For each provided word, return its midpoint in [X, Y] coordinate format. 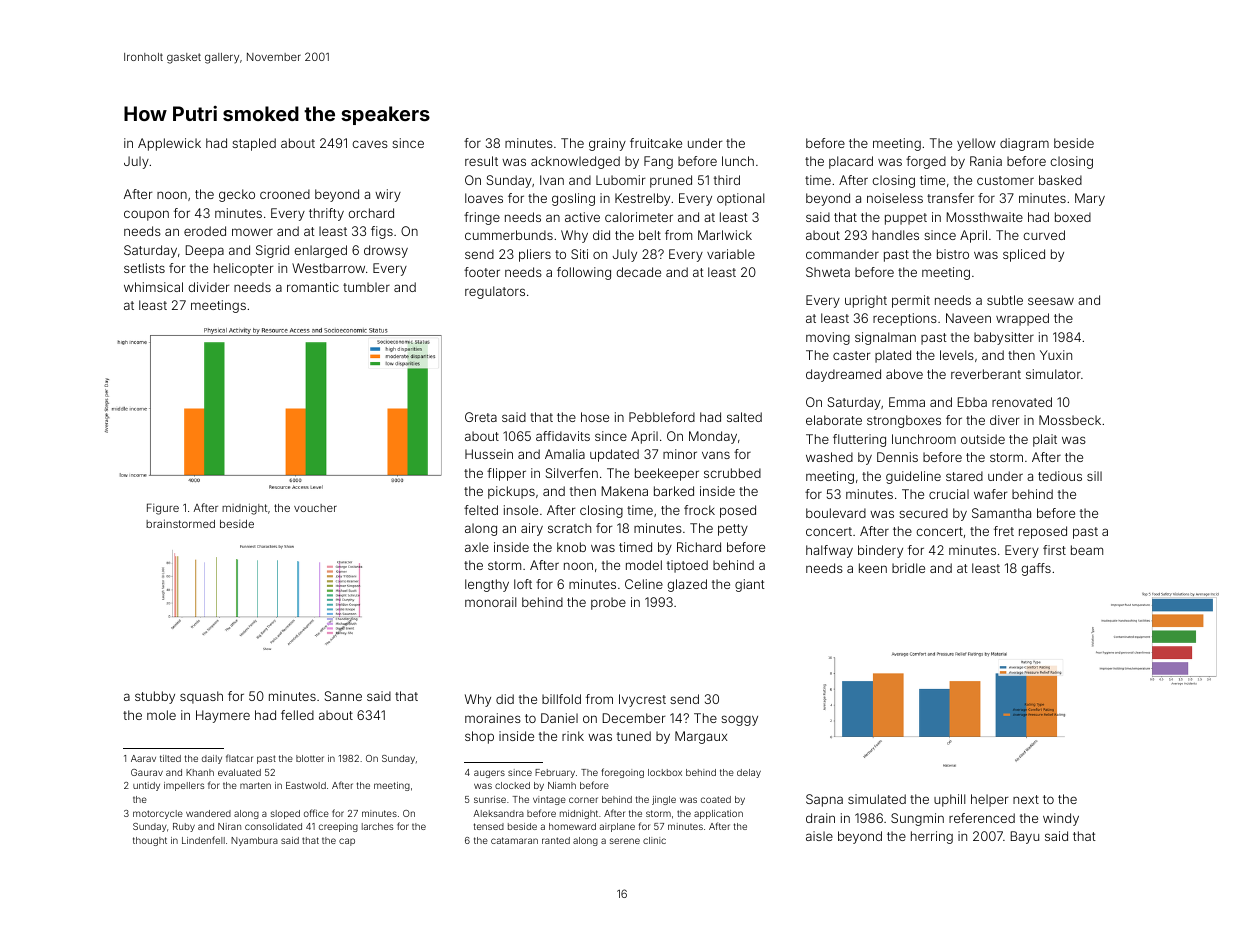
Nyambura [254, 841]
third [727, 180]
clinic [654, 840]
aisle [819, 836]
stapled [254, 144]
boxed [1073, 217]
